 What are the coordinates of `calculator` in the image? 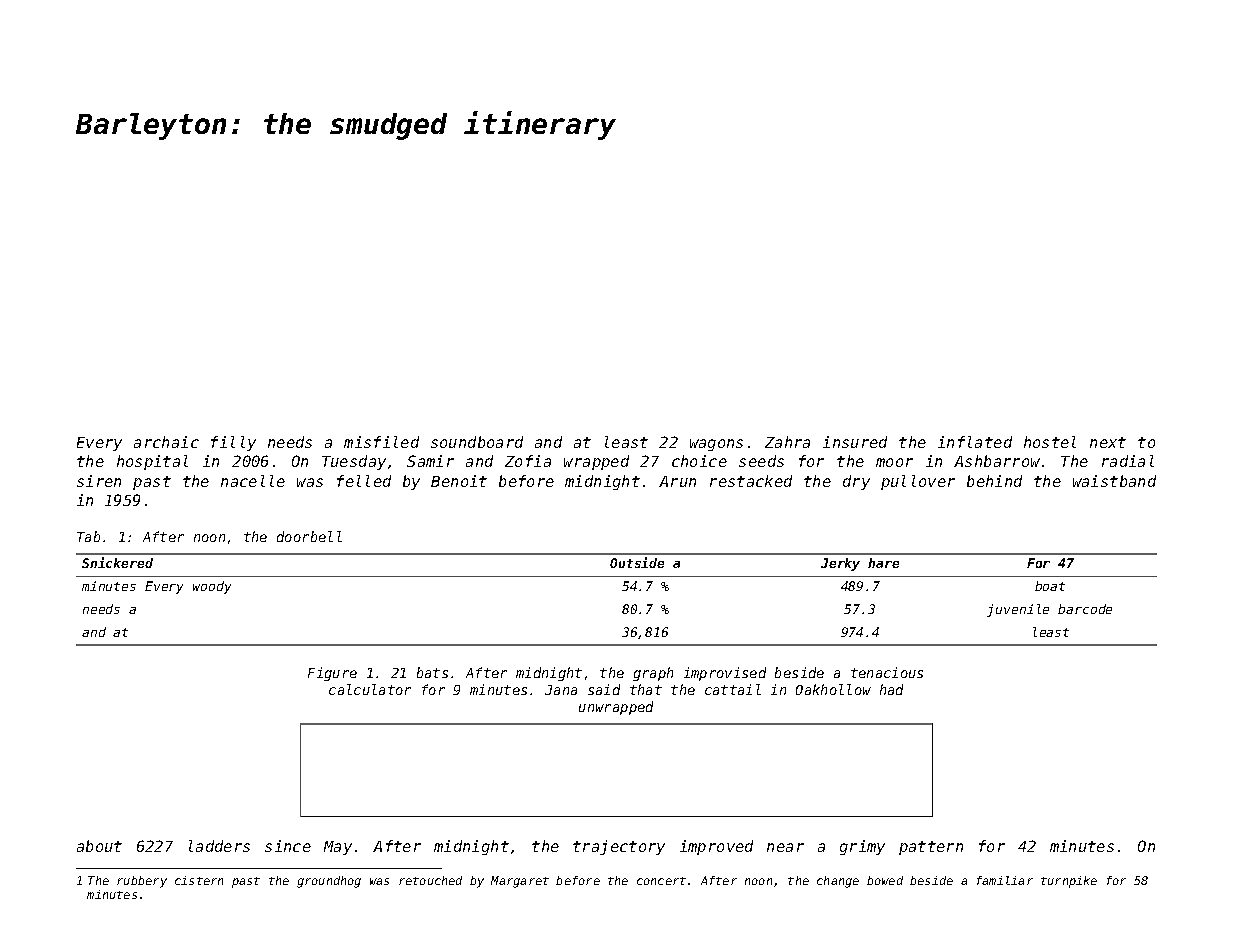 It's located at (370, 689).
